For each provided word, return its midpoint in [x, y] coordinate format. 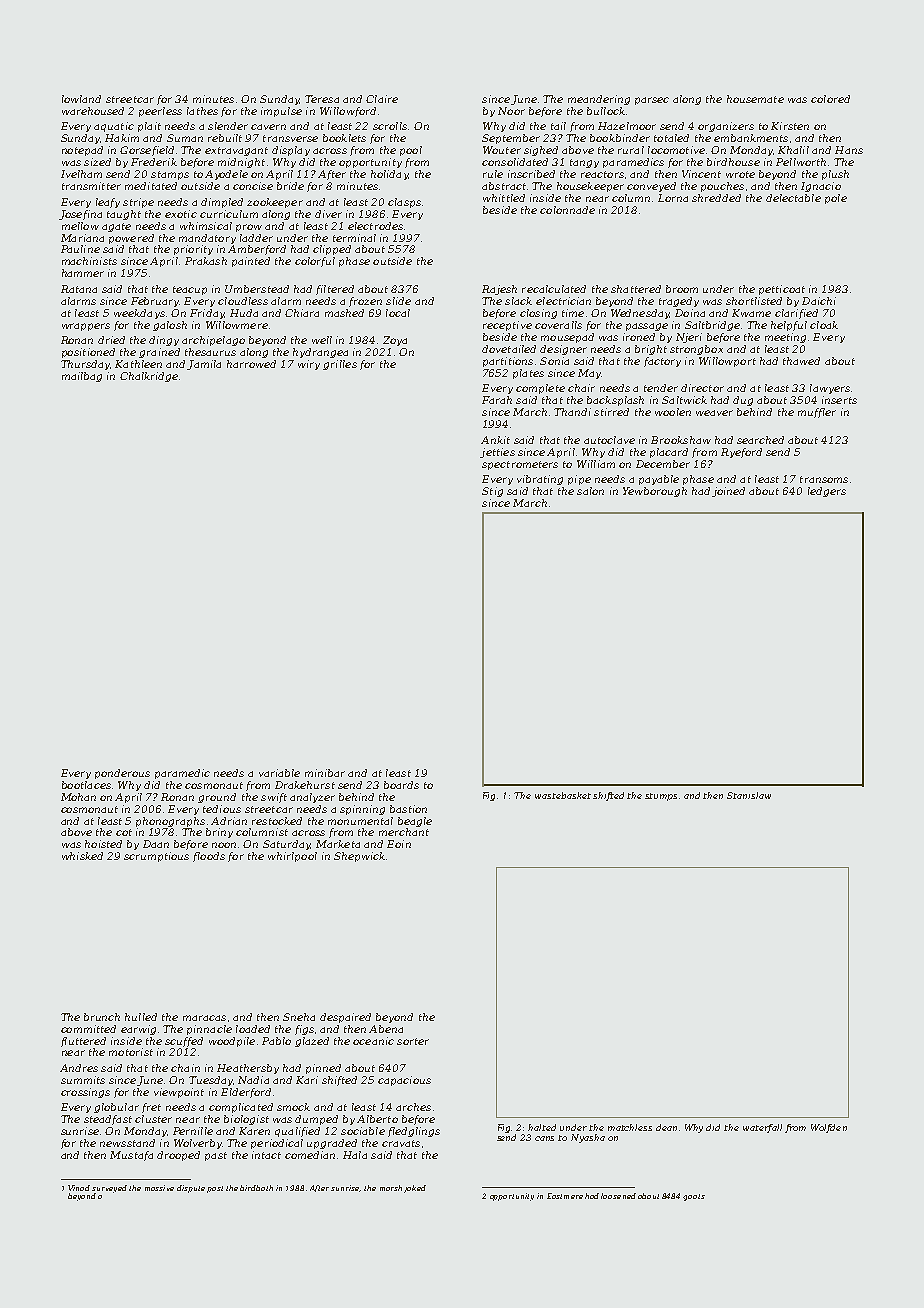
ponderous [122, 774]
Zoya [395, 341]
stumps [661, 797]
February [155, 302]
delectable [793, 198]
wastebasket [563, 795]
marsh [391, 1188]
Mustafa [131, 1156]
